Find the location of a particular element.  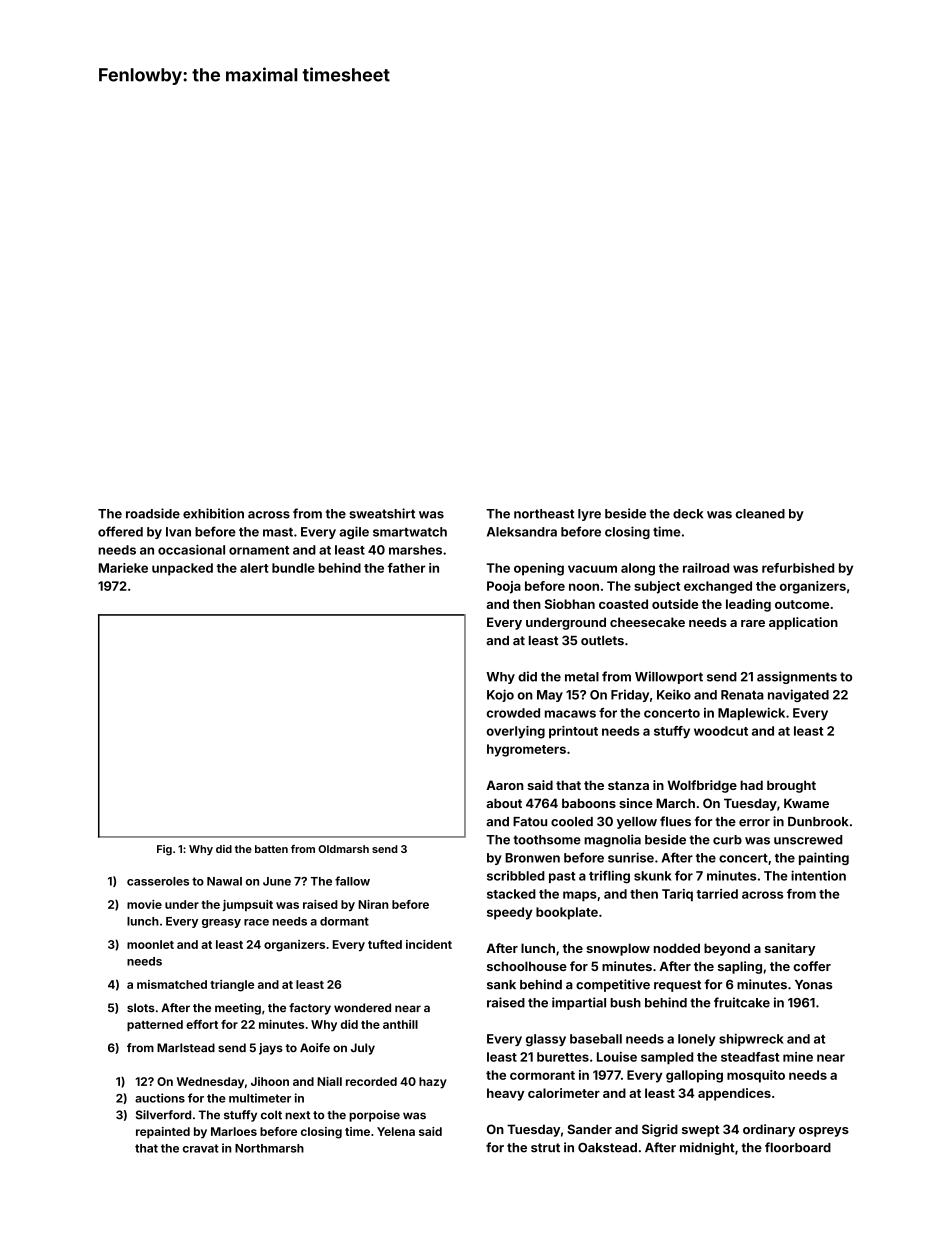

intention is located at coordinates (818, 875).
